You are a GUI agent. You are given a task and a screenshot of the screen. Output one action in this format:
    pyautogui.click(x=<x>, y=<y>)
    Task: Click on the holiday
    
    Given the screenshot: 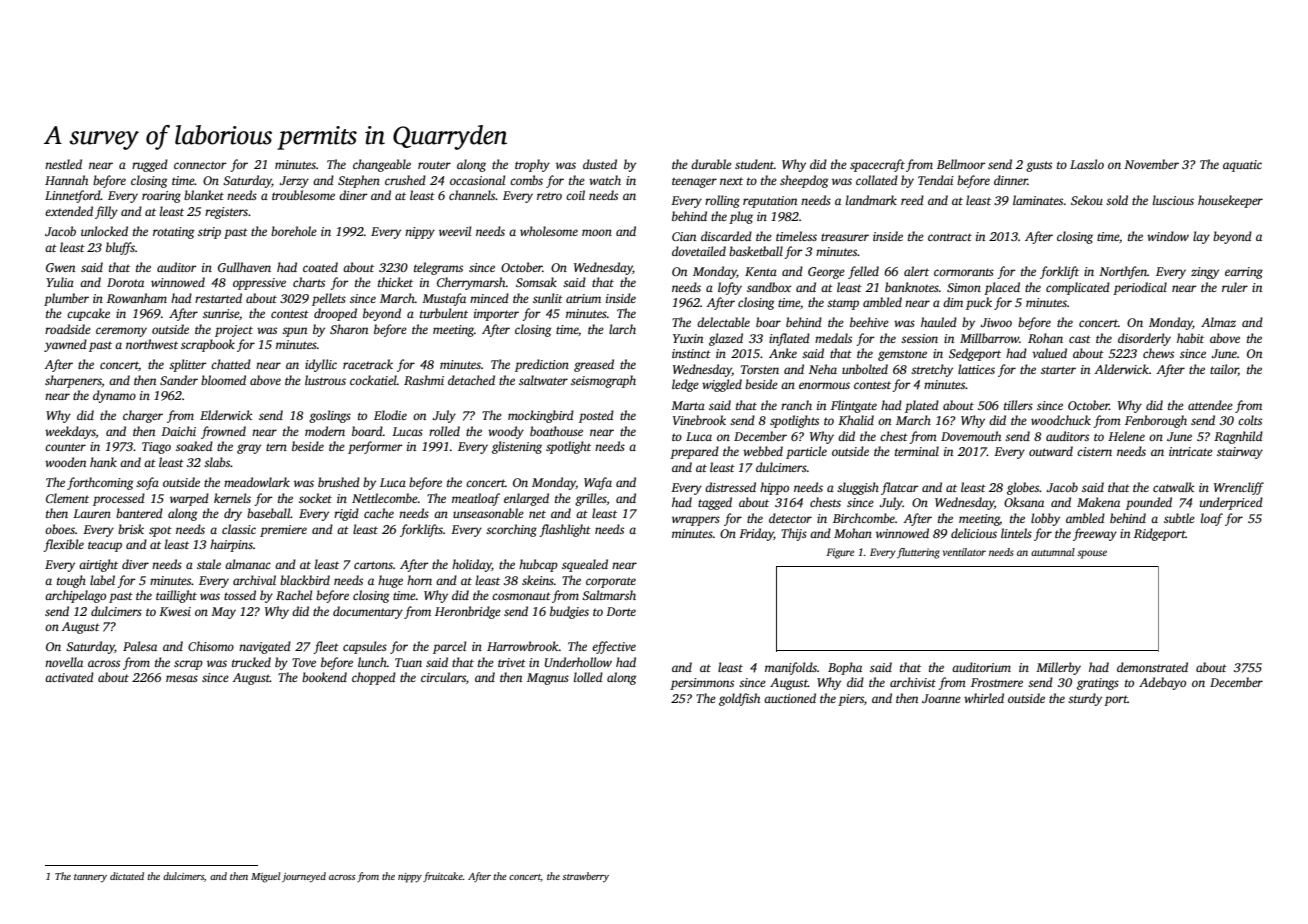 What is the action you would take?
    pyautogui.click(x=472, y=565)
